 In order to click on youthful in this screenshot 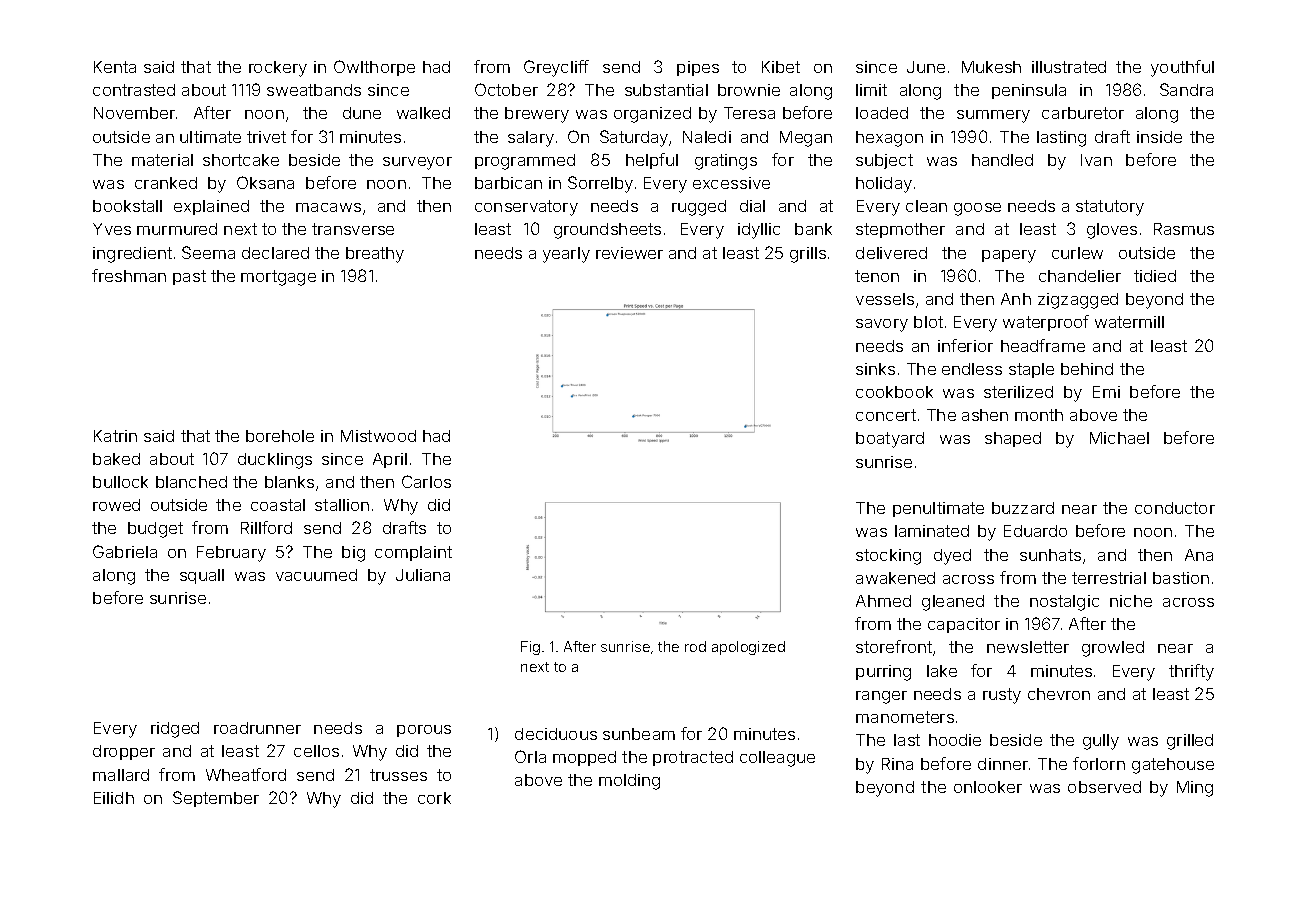, I will do `click(1182, 68)`.
